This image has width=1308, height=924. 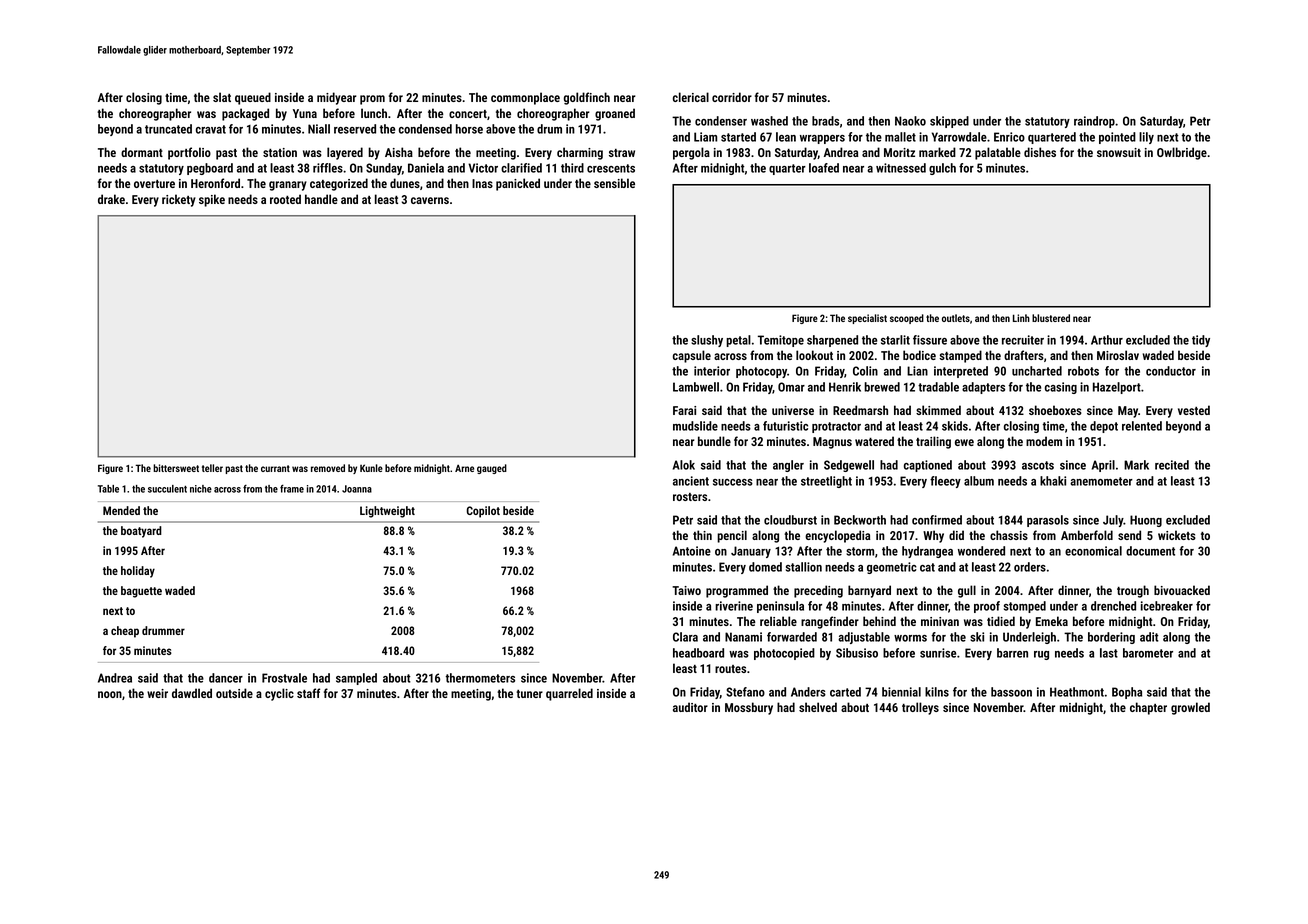 I want to click on sensible, so click(x=614, y=183).
